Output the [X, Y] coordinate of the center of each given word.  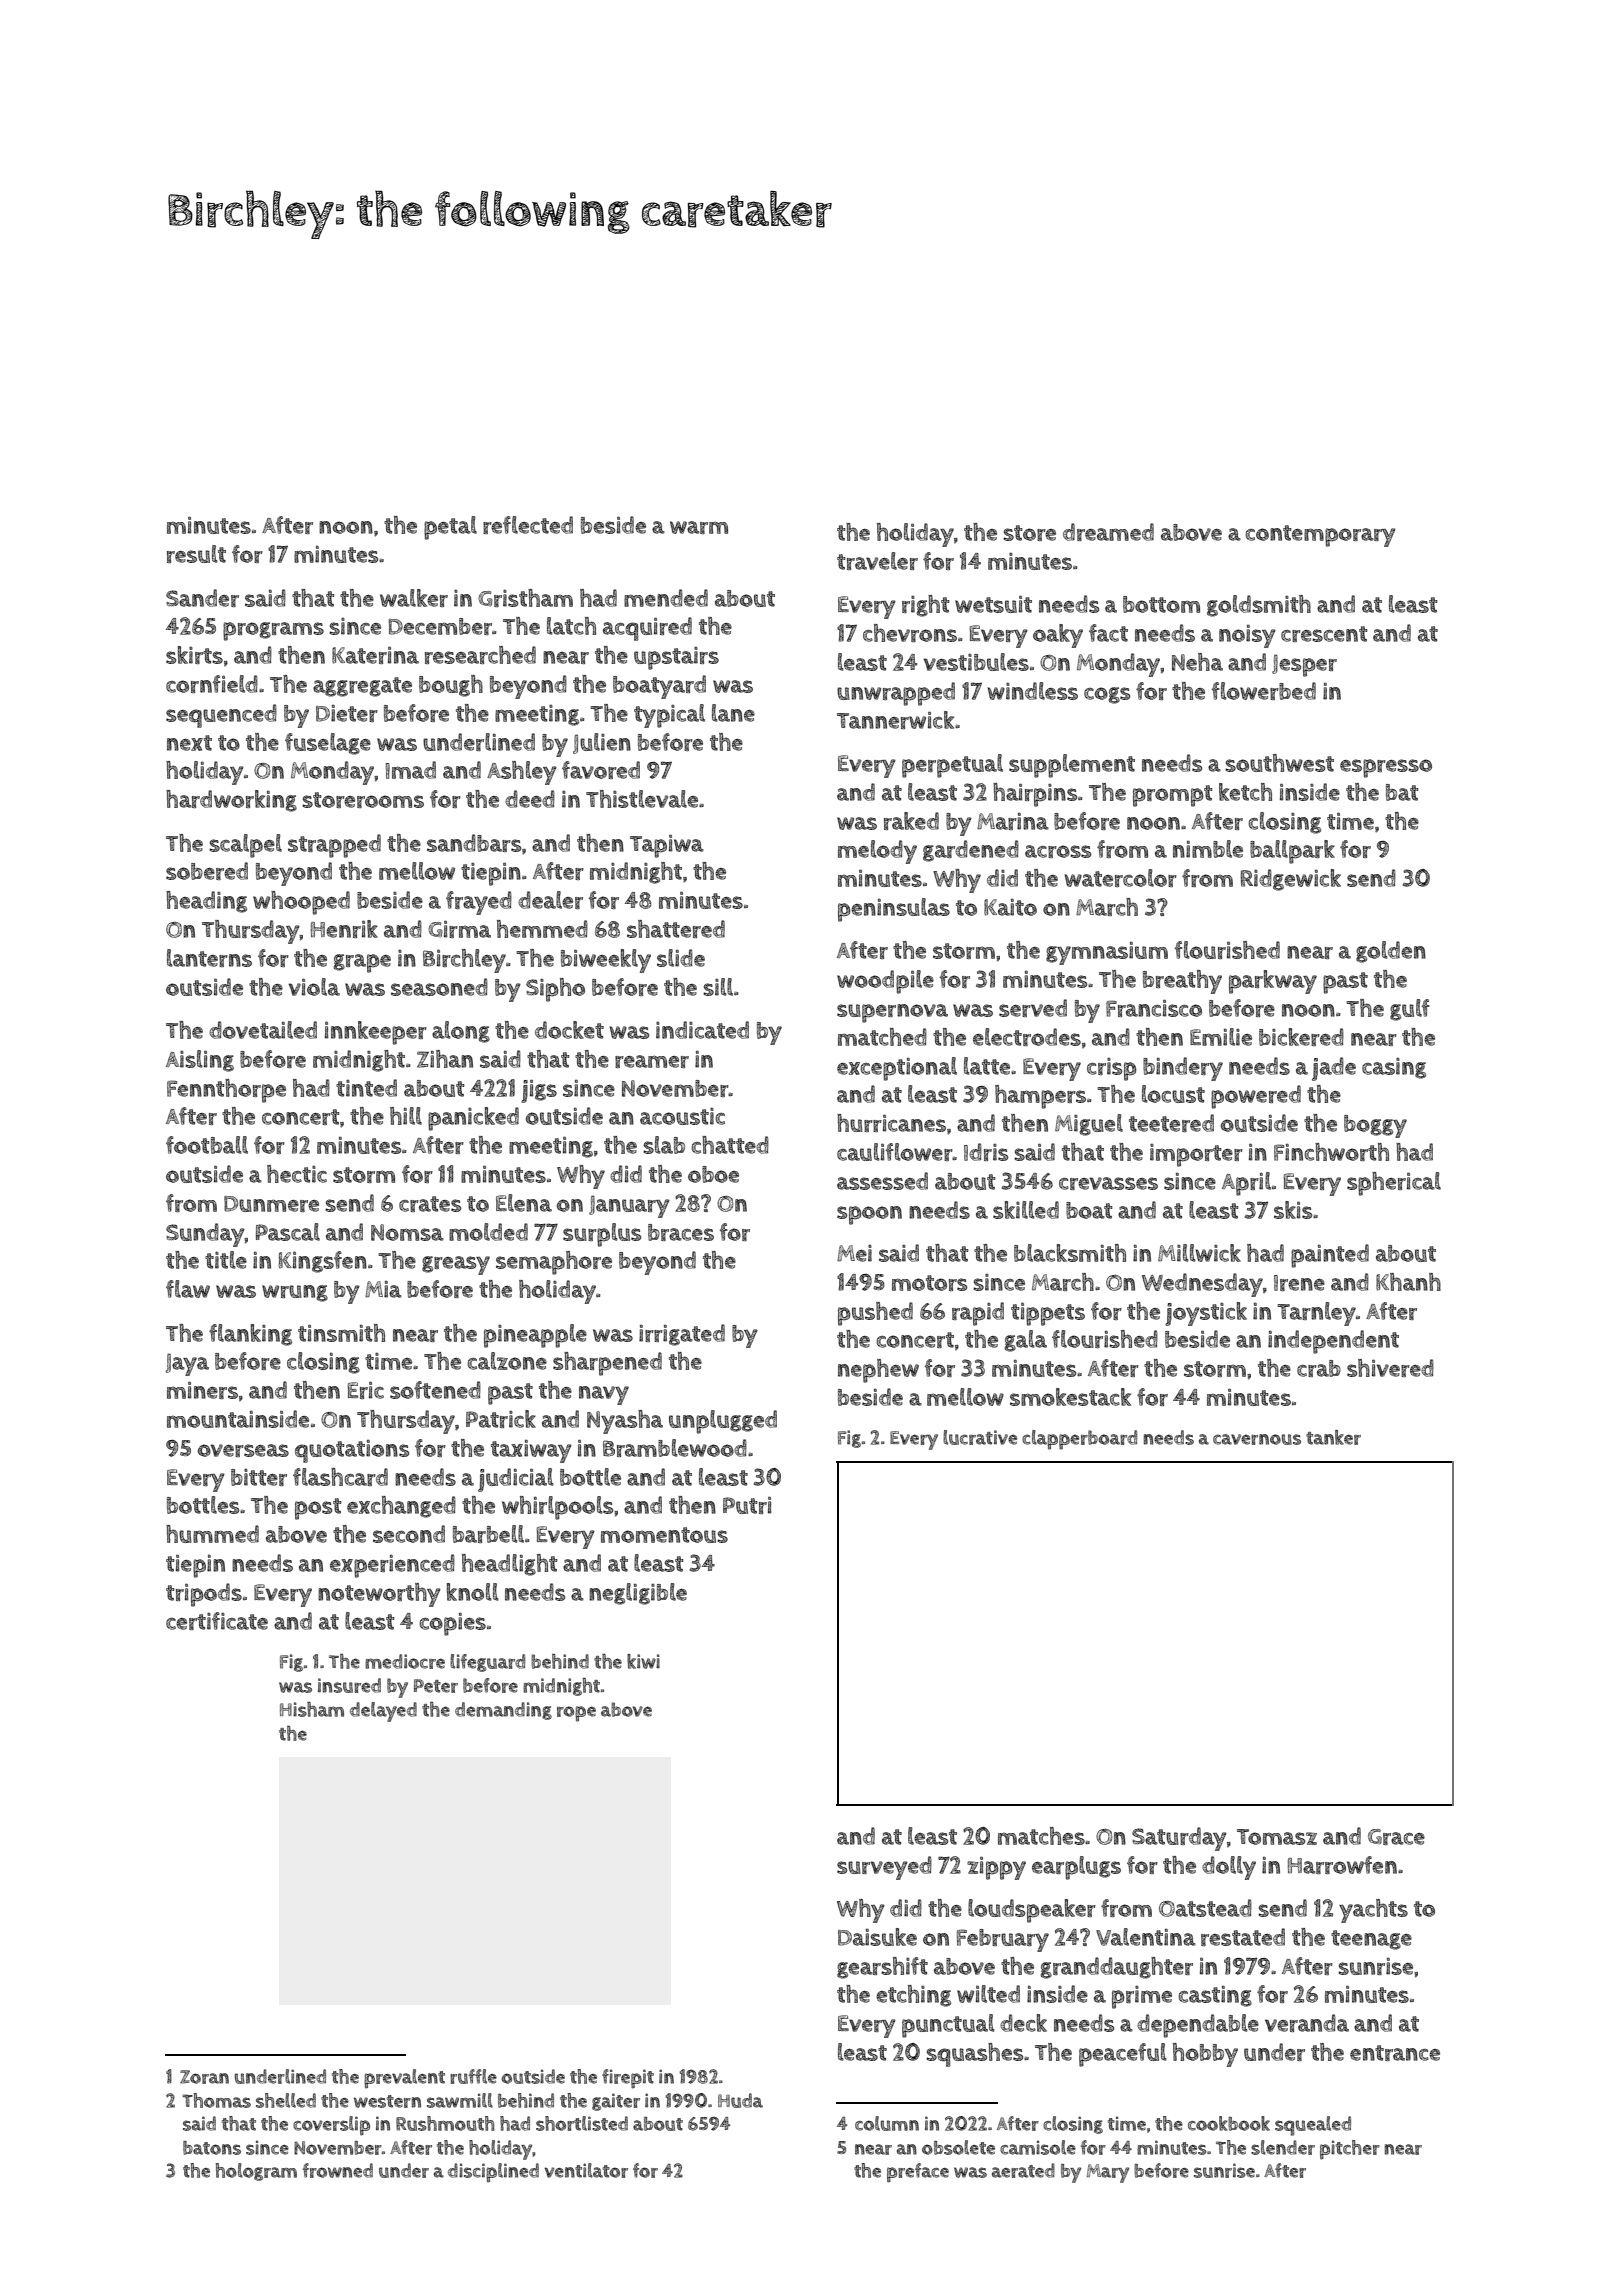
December [440, 626]
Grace [1396, 1837]
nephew [878, 1371]
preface [918, 2173]
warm [699, 527]
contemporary [1321, 536]
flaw [188, 1289]
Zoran [204, 2077]
